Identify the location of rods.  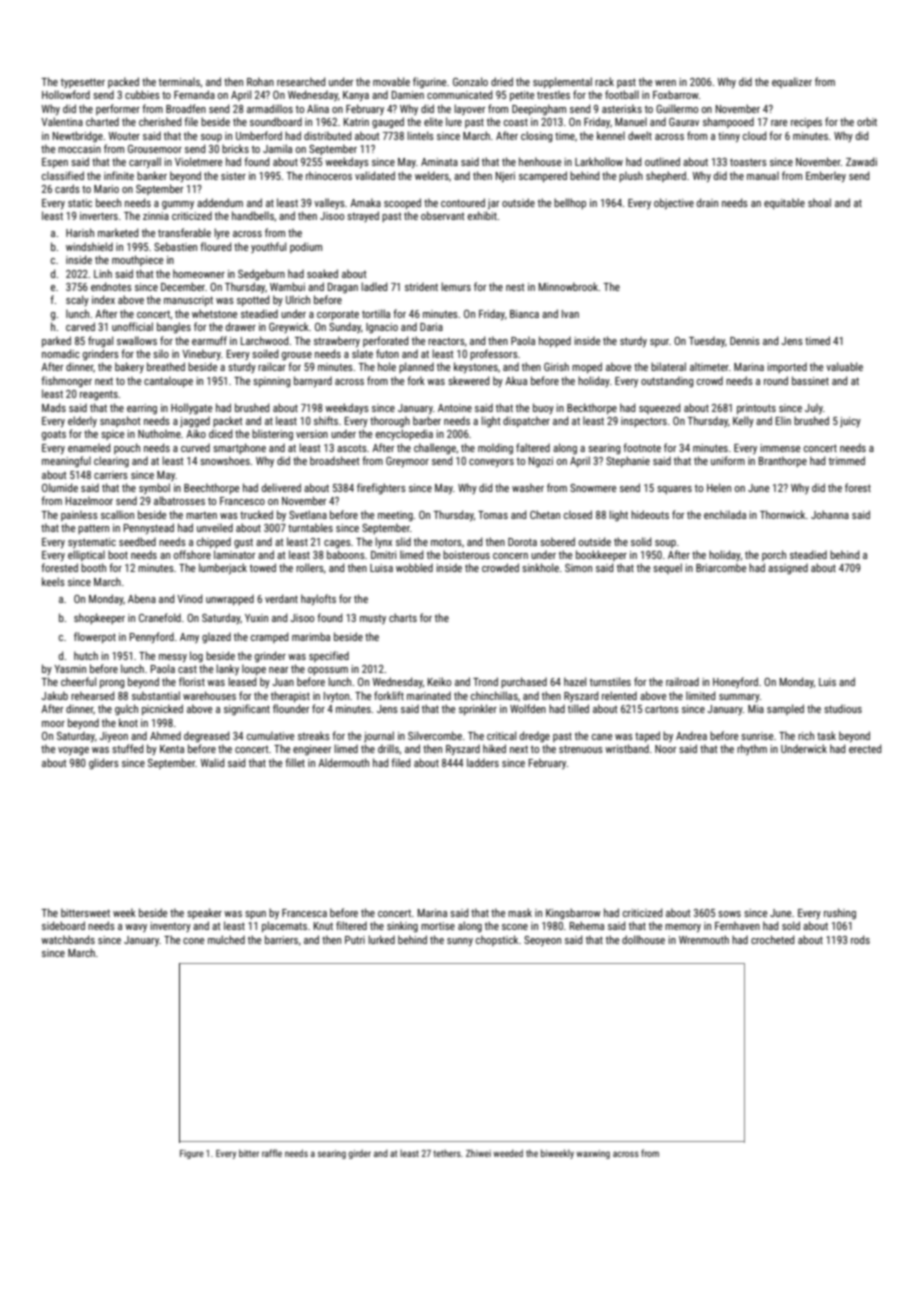
(860, 939).
